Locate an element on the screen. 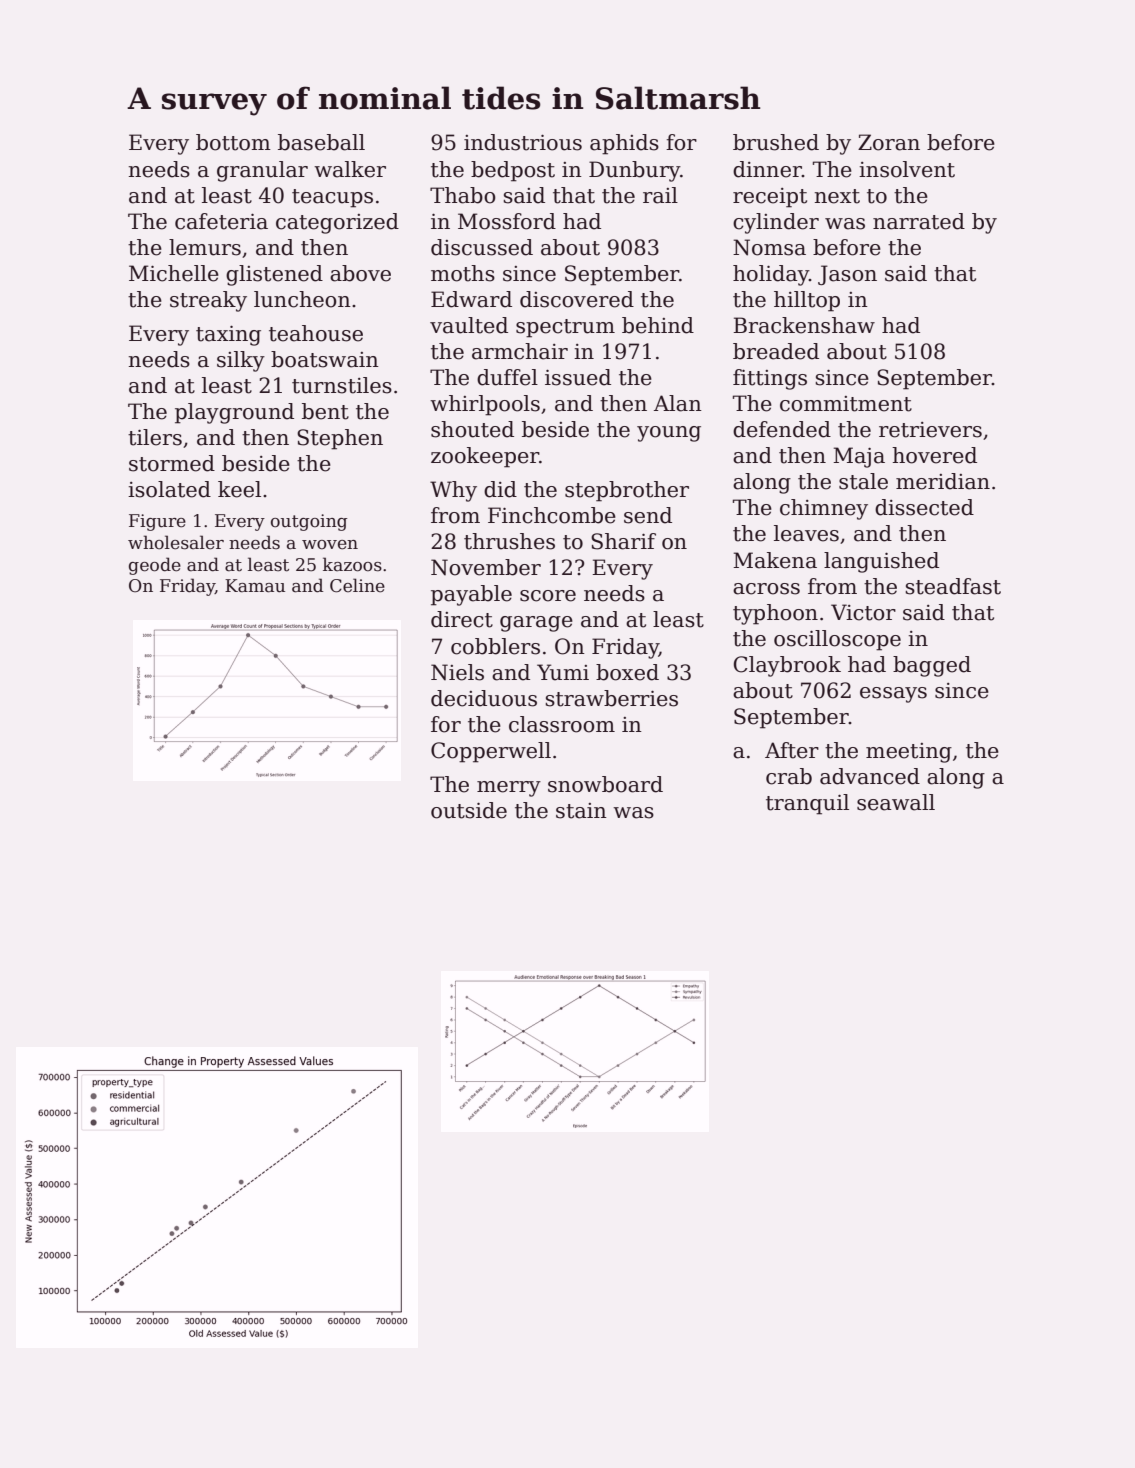  streaky is located at coordinates (208, 301).
